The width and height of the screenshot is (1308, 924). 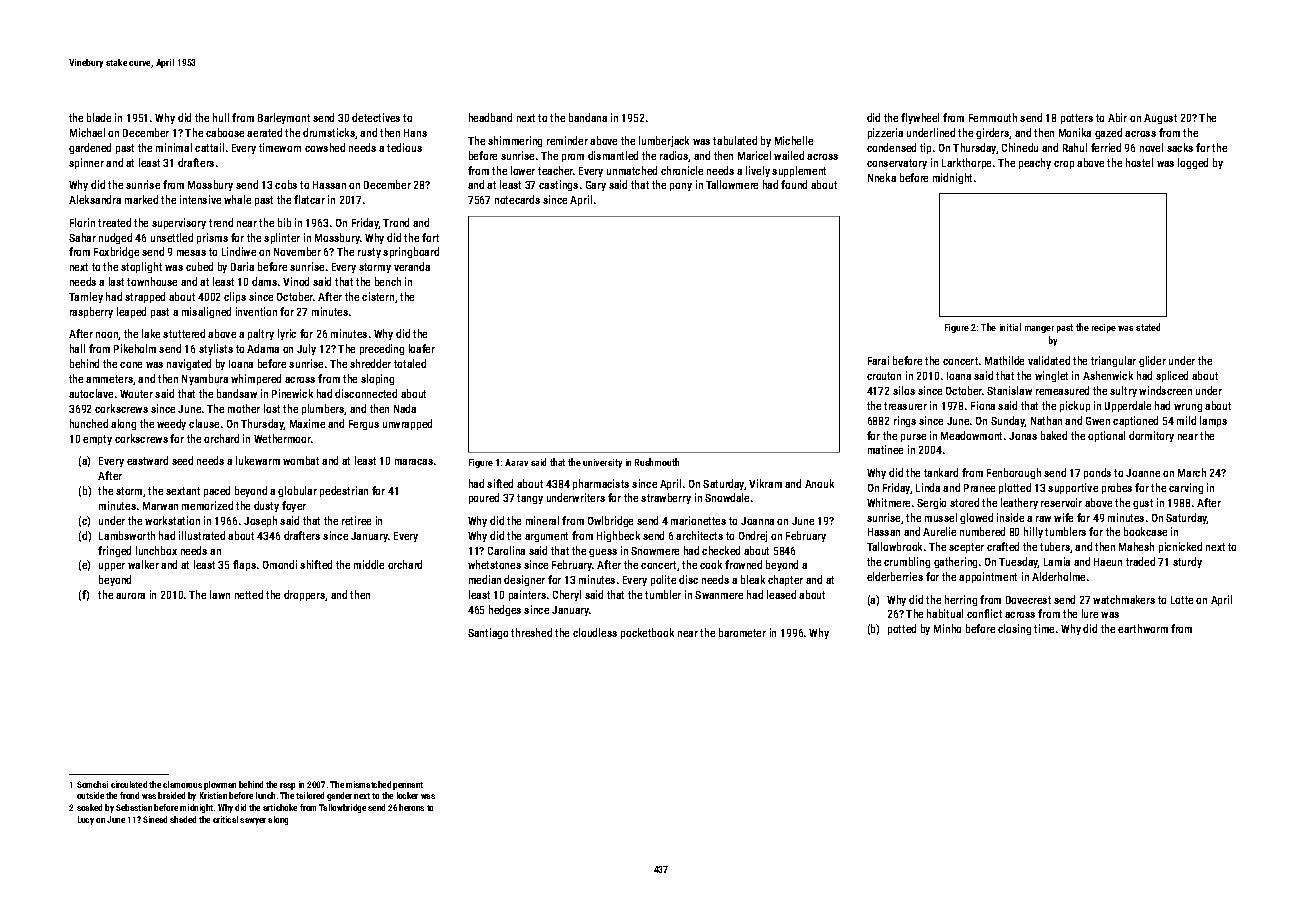 I want to click on navigated, so click(x=189, y=364).
